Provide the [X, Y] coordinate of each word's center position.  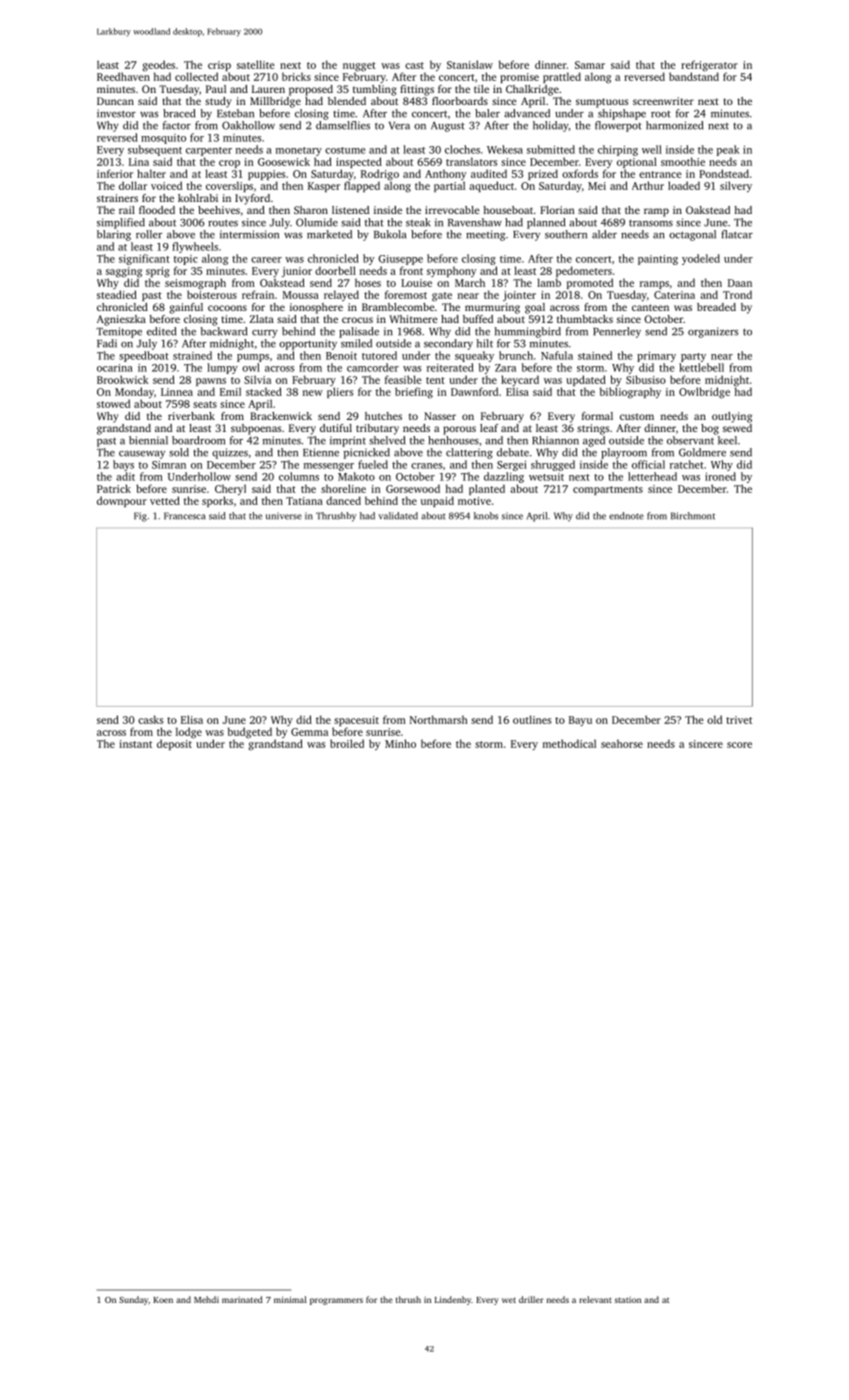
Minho [400, 743]
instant [135, 744]
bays [123, 465]
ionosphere [316, 308]
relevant [595, 1299]
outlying [732, 417]
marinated [242, 1299]
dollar [133, 185]
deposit [174, 744]
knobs [486, 516]
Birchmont [693, 516]
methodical [569, 743]
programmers [336, 1301]
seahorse [622, 743]
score [739, 745]
